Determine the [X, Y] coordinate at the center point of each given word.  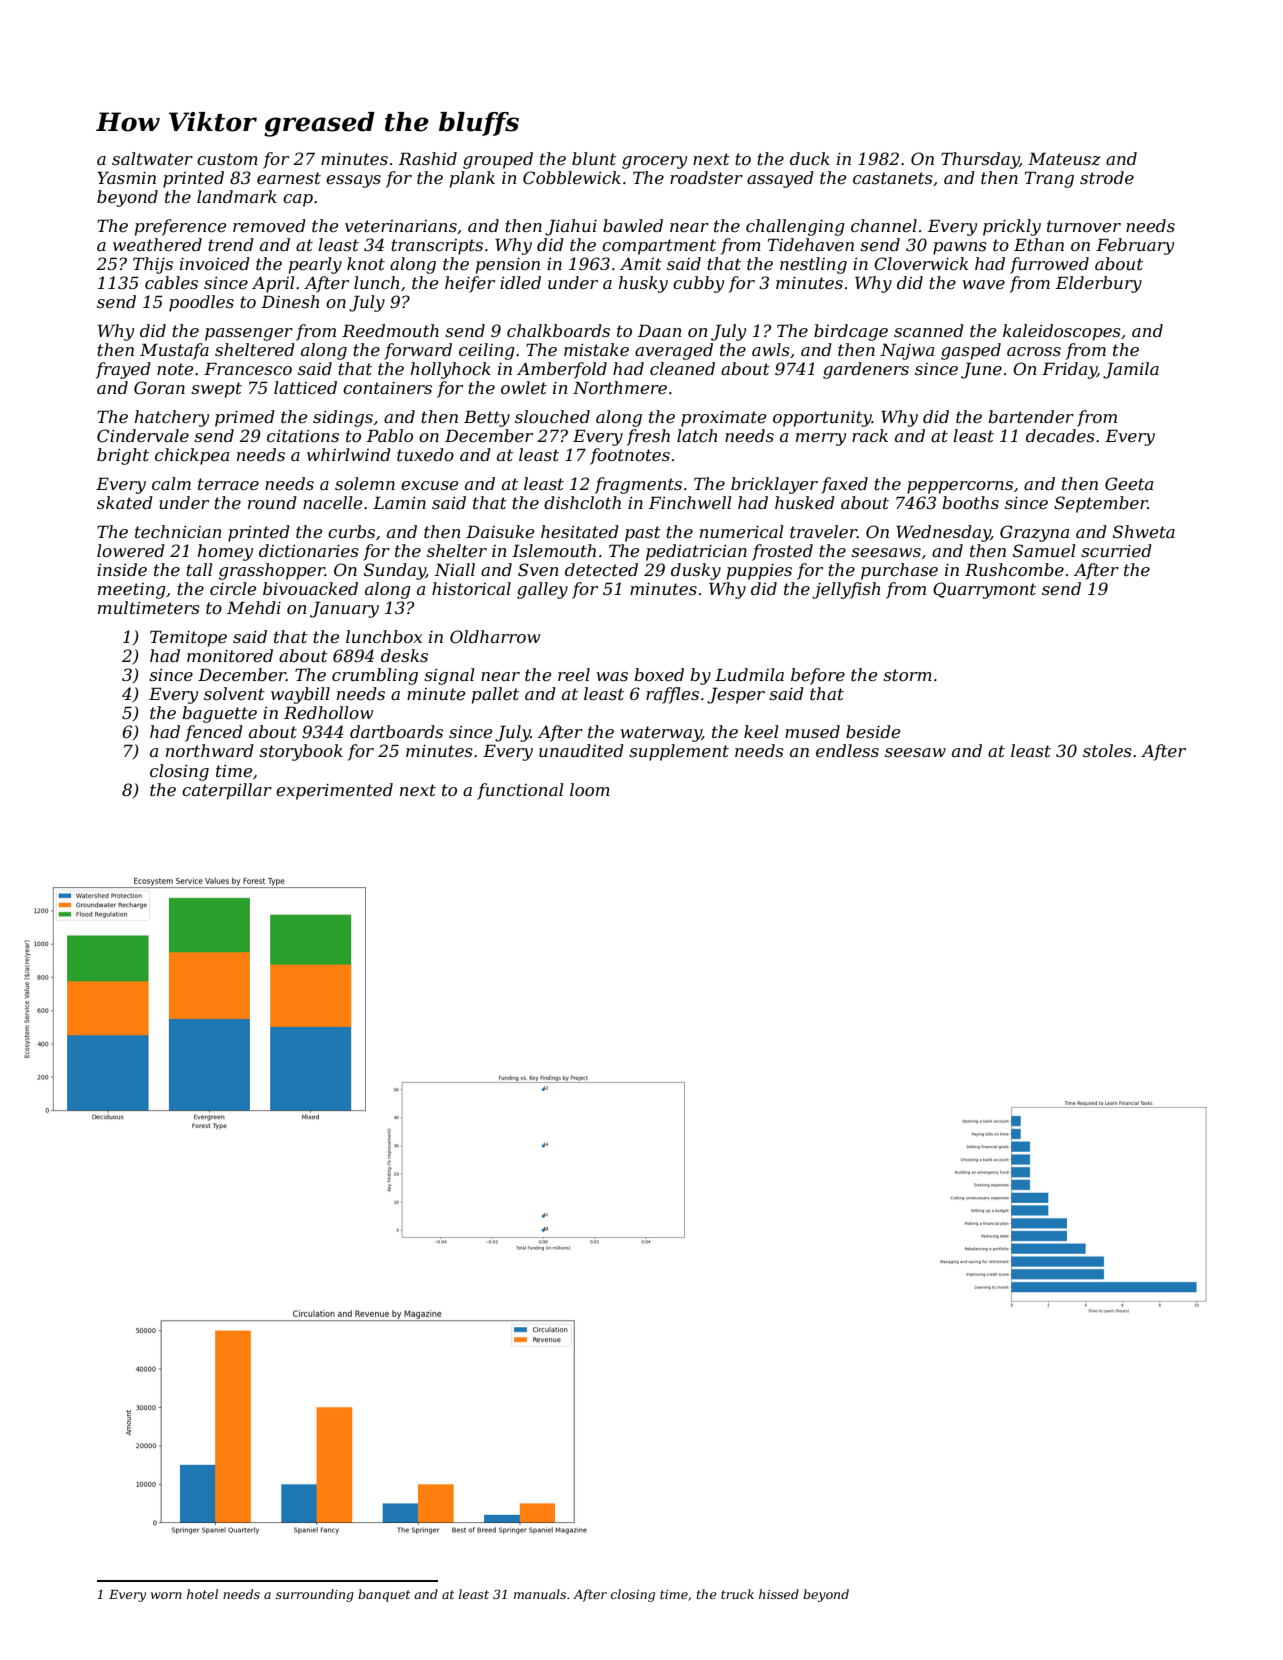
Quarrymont [984, 590]
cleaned [682, 368]
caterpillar [227, 791]
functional [520, 791]
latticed [305, 387]
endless [847, 750]
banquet [384, 1595]
